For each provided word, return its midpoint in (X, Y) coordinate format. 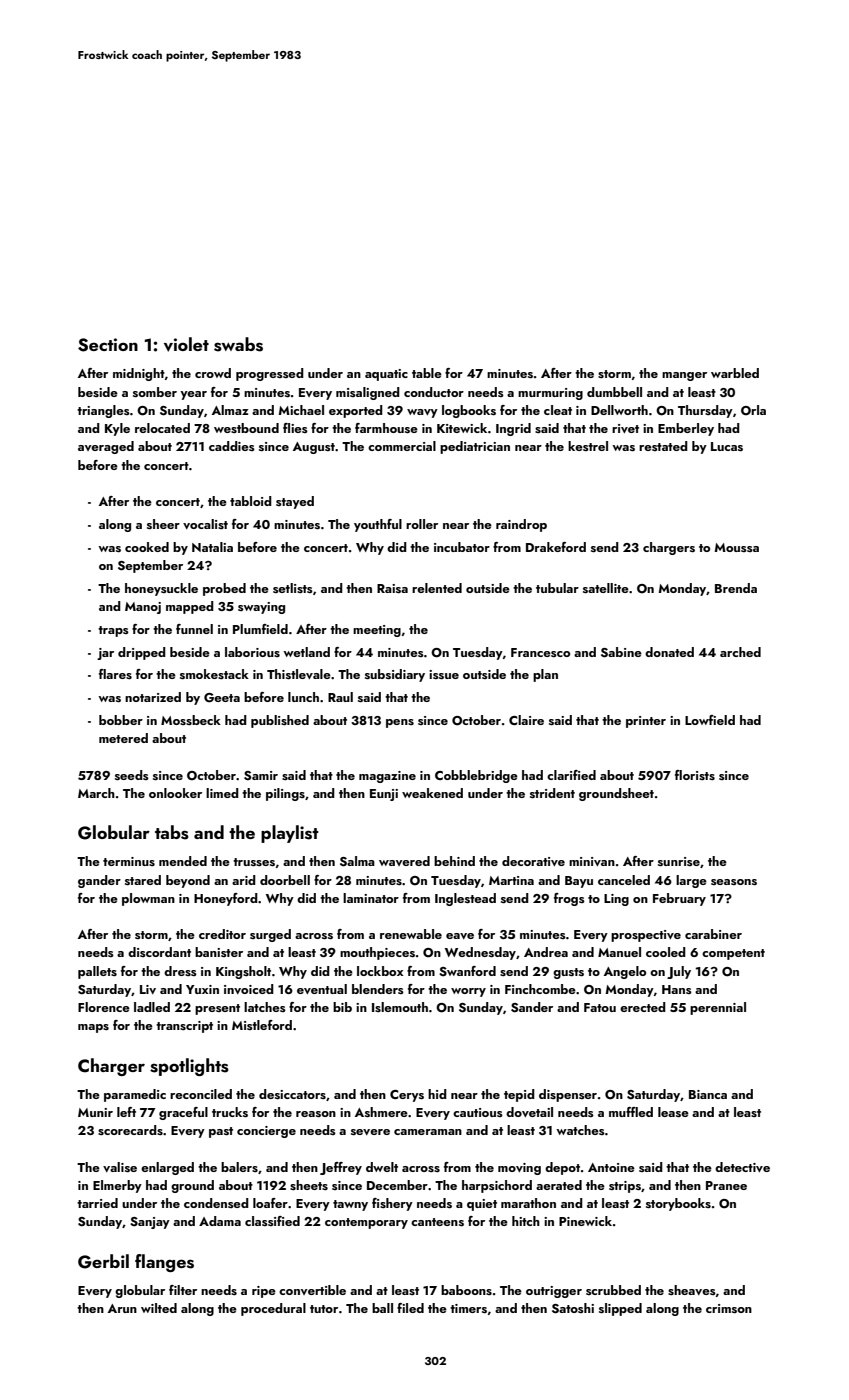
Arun (122, 1308)
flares (115, 674)
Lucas (727, 446)
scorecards (130, 1130)
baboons (466, 1290)
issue (444, 674)
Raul (340, 697)
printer (646, 722)
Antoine (611, 1167)
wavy (422, 413)
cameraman (428, 1132)
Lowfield (710, 720)
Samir (261, 776)
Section (108, 345)
